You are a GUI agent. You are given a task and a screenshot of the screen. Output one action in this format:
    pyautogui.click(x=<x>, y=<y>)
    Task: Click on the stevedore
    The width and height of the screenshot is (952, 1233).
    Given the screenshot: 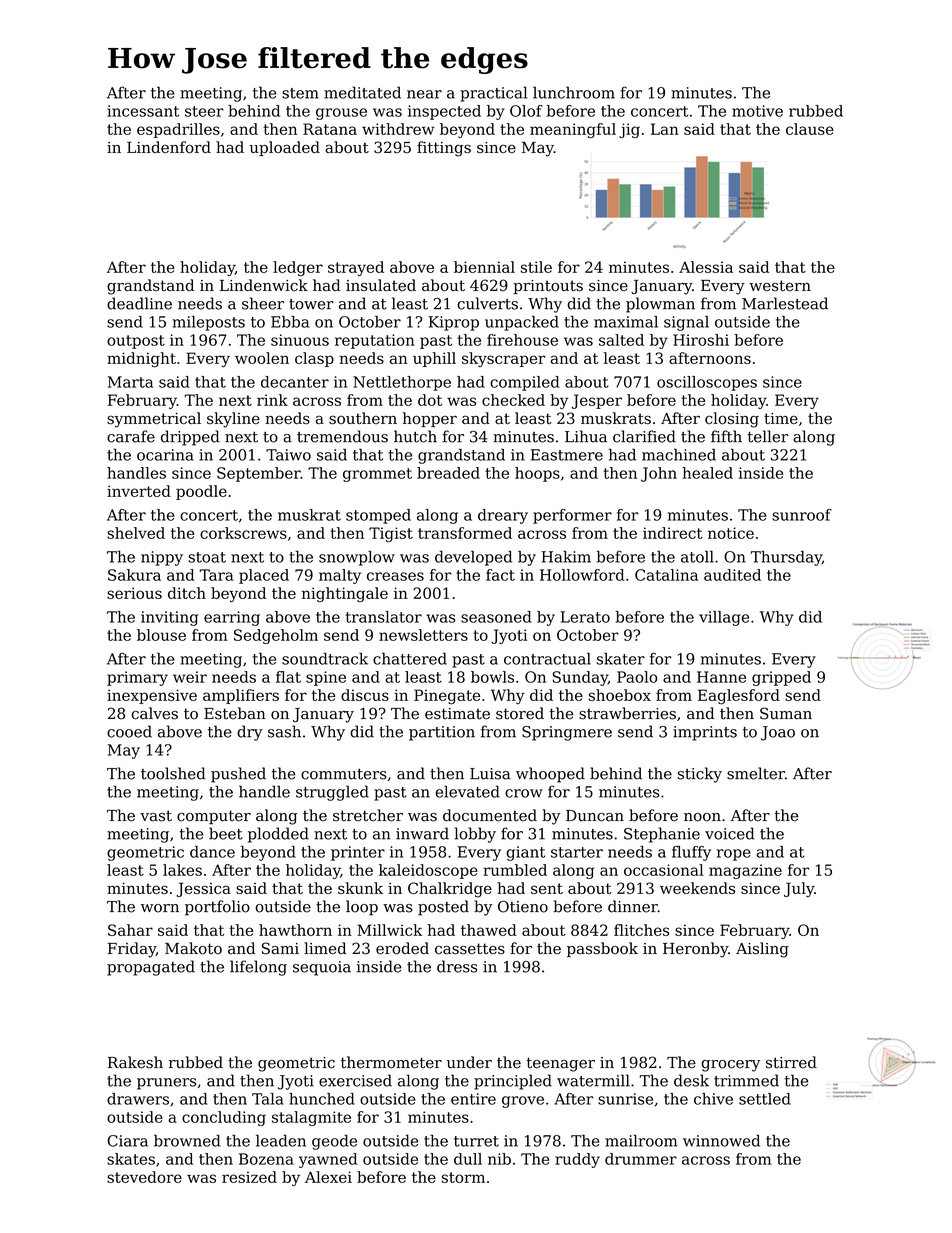 What is the action you would take?
    pyautogui.click(x=144, y=1177)
